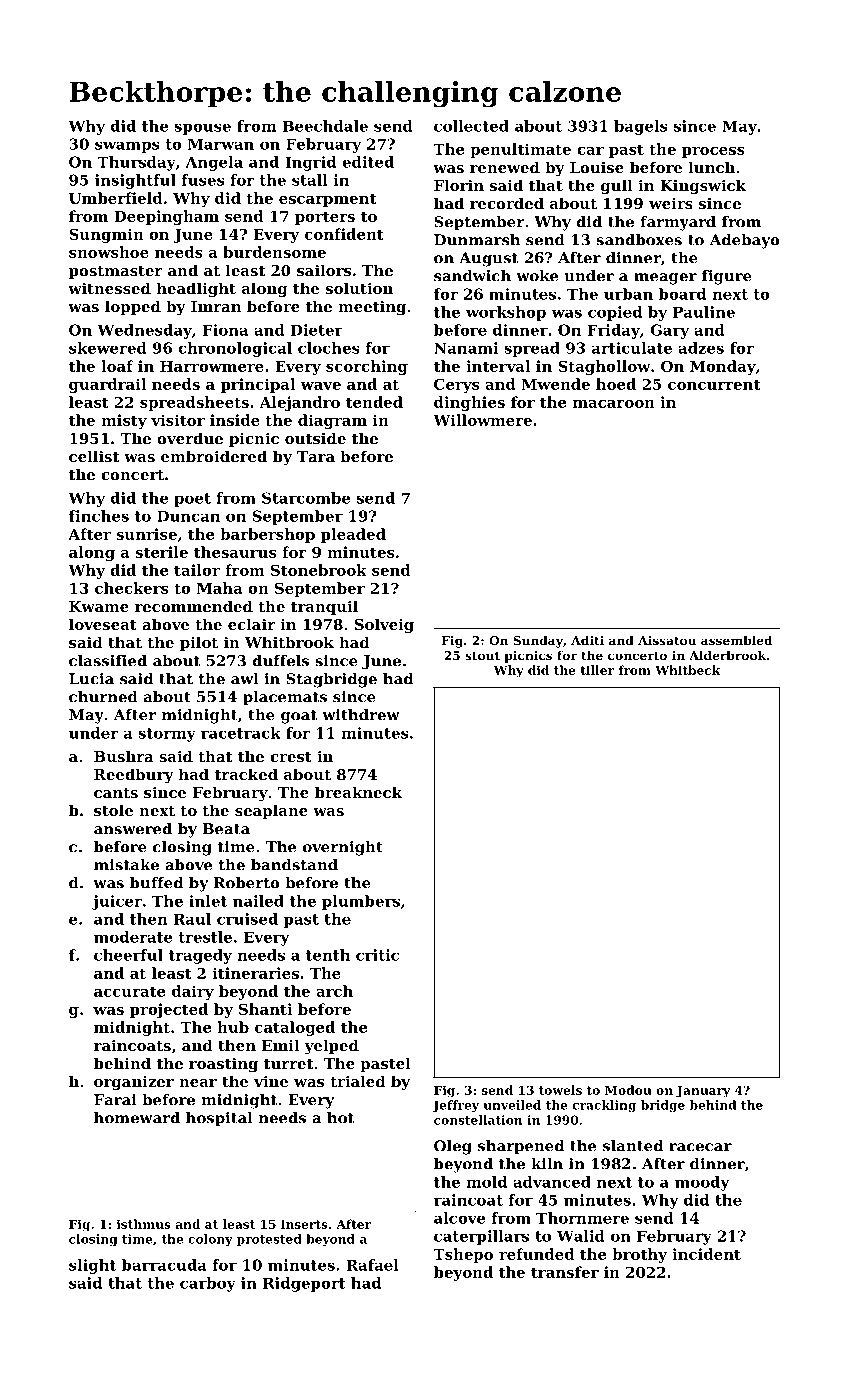 The height and width of the image is (1400, 849). Describe the element at coordinates (372, 1265) in the image. I see `Rafael` at that location.
